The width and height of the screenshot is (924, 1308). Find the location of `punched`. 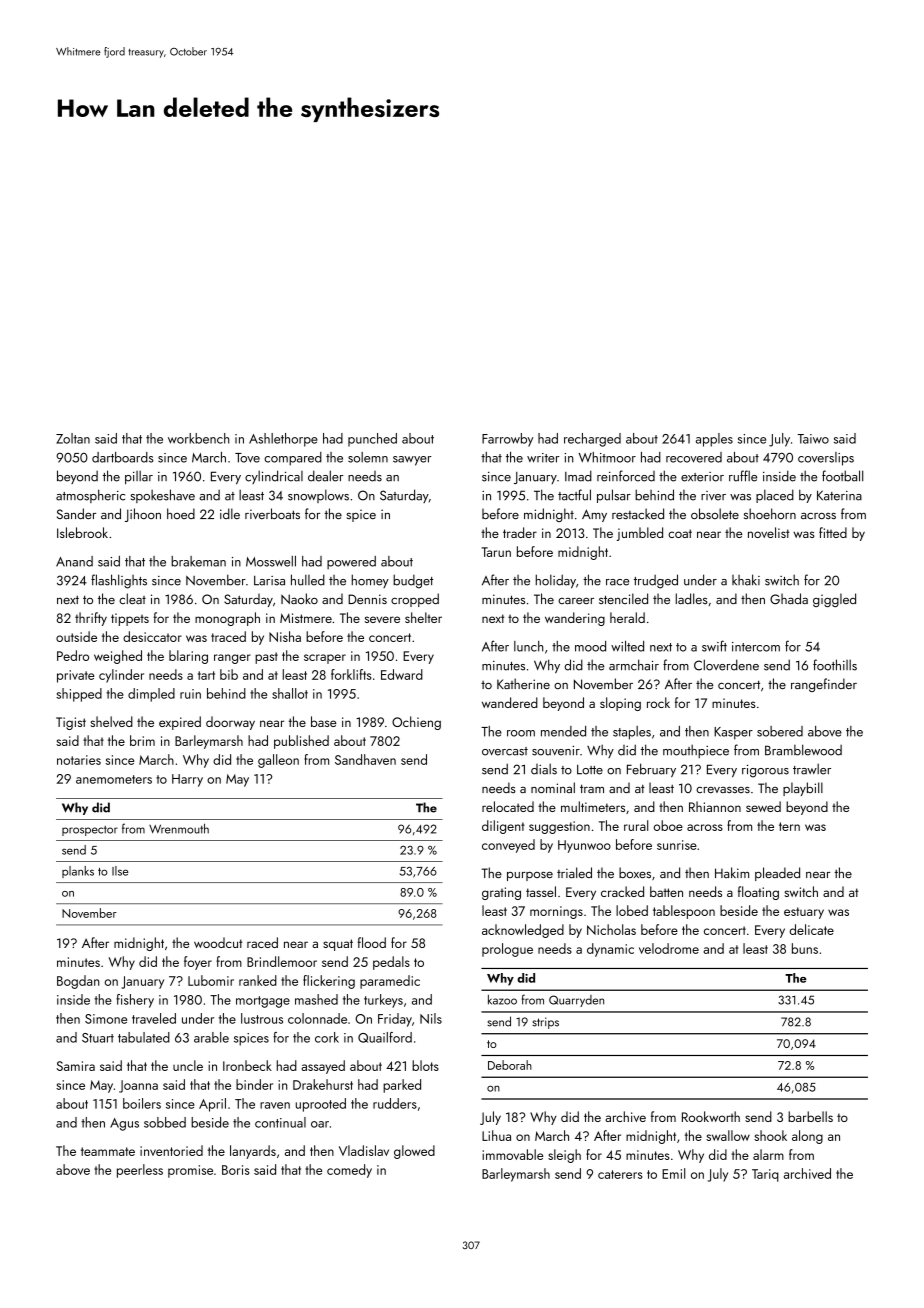

punched is located at coordinates (372, 440).
